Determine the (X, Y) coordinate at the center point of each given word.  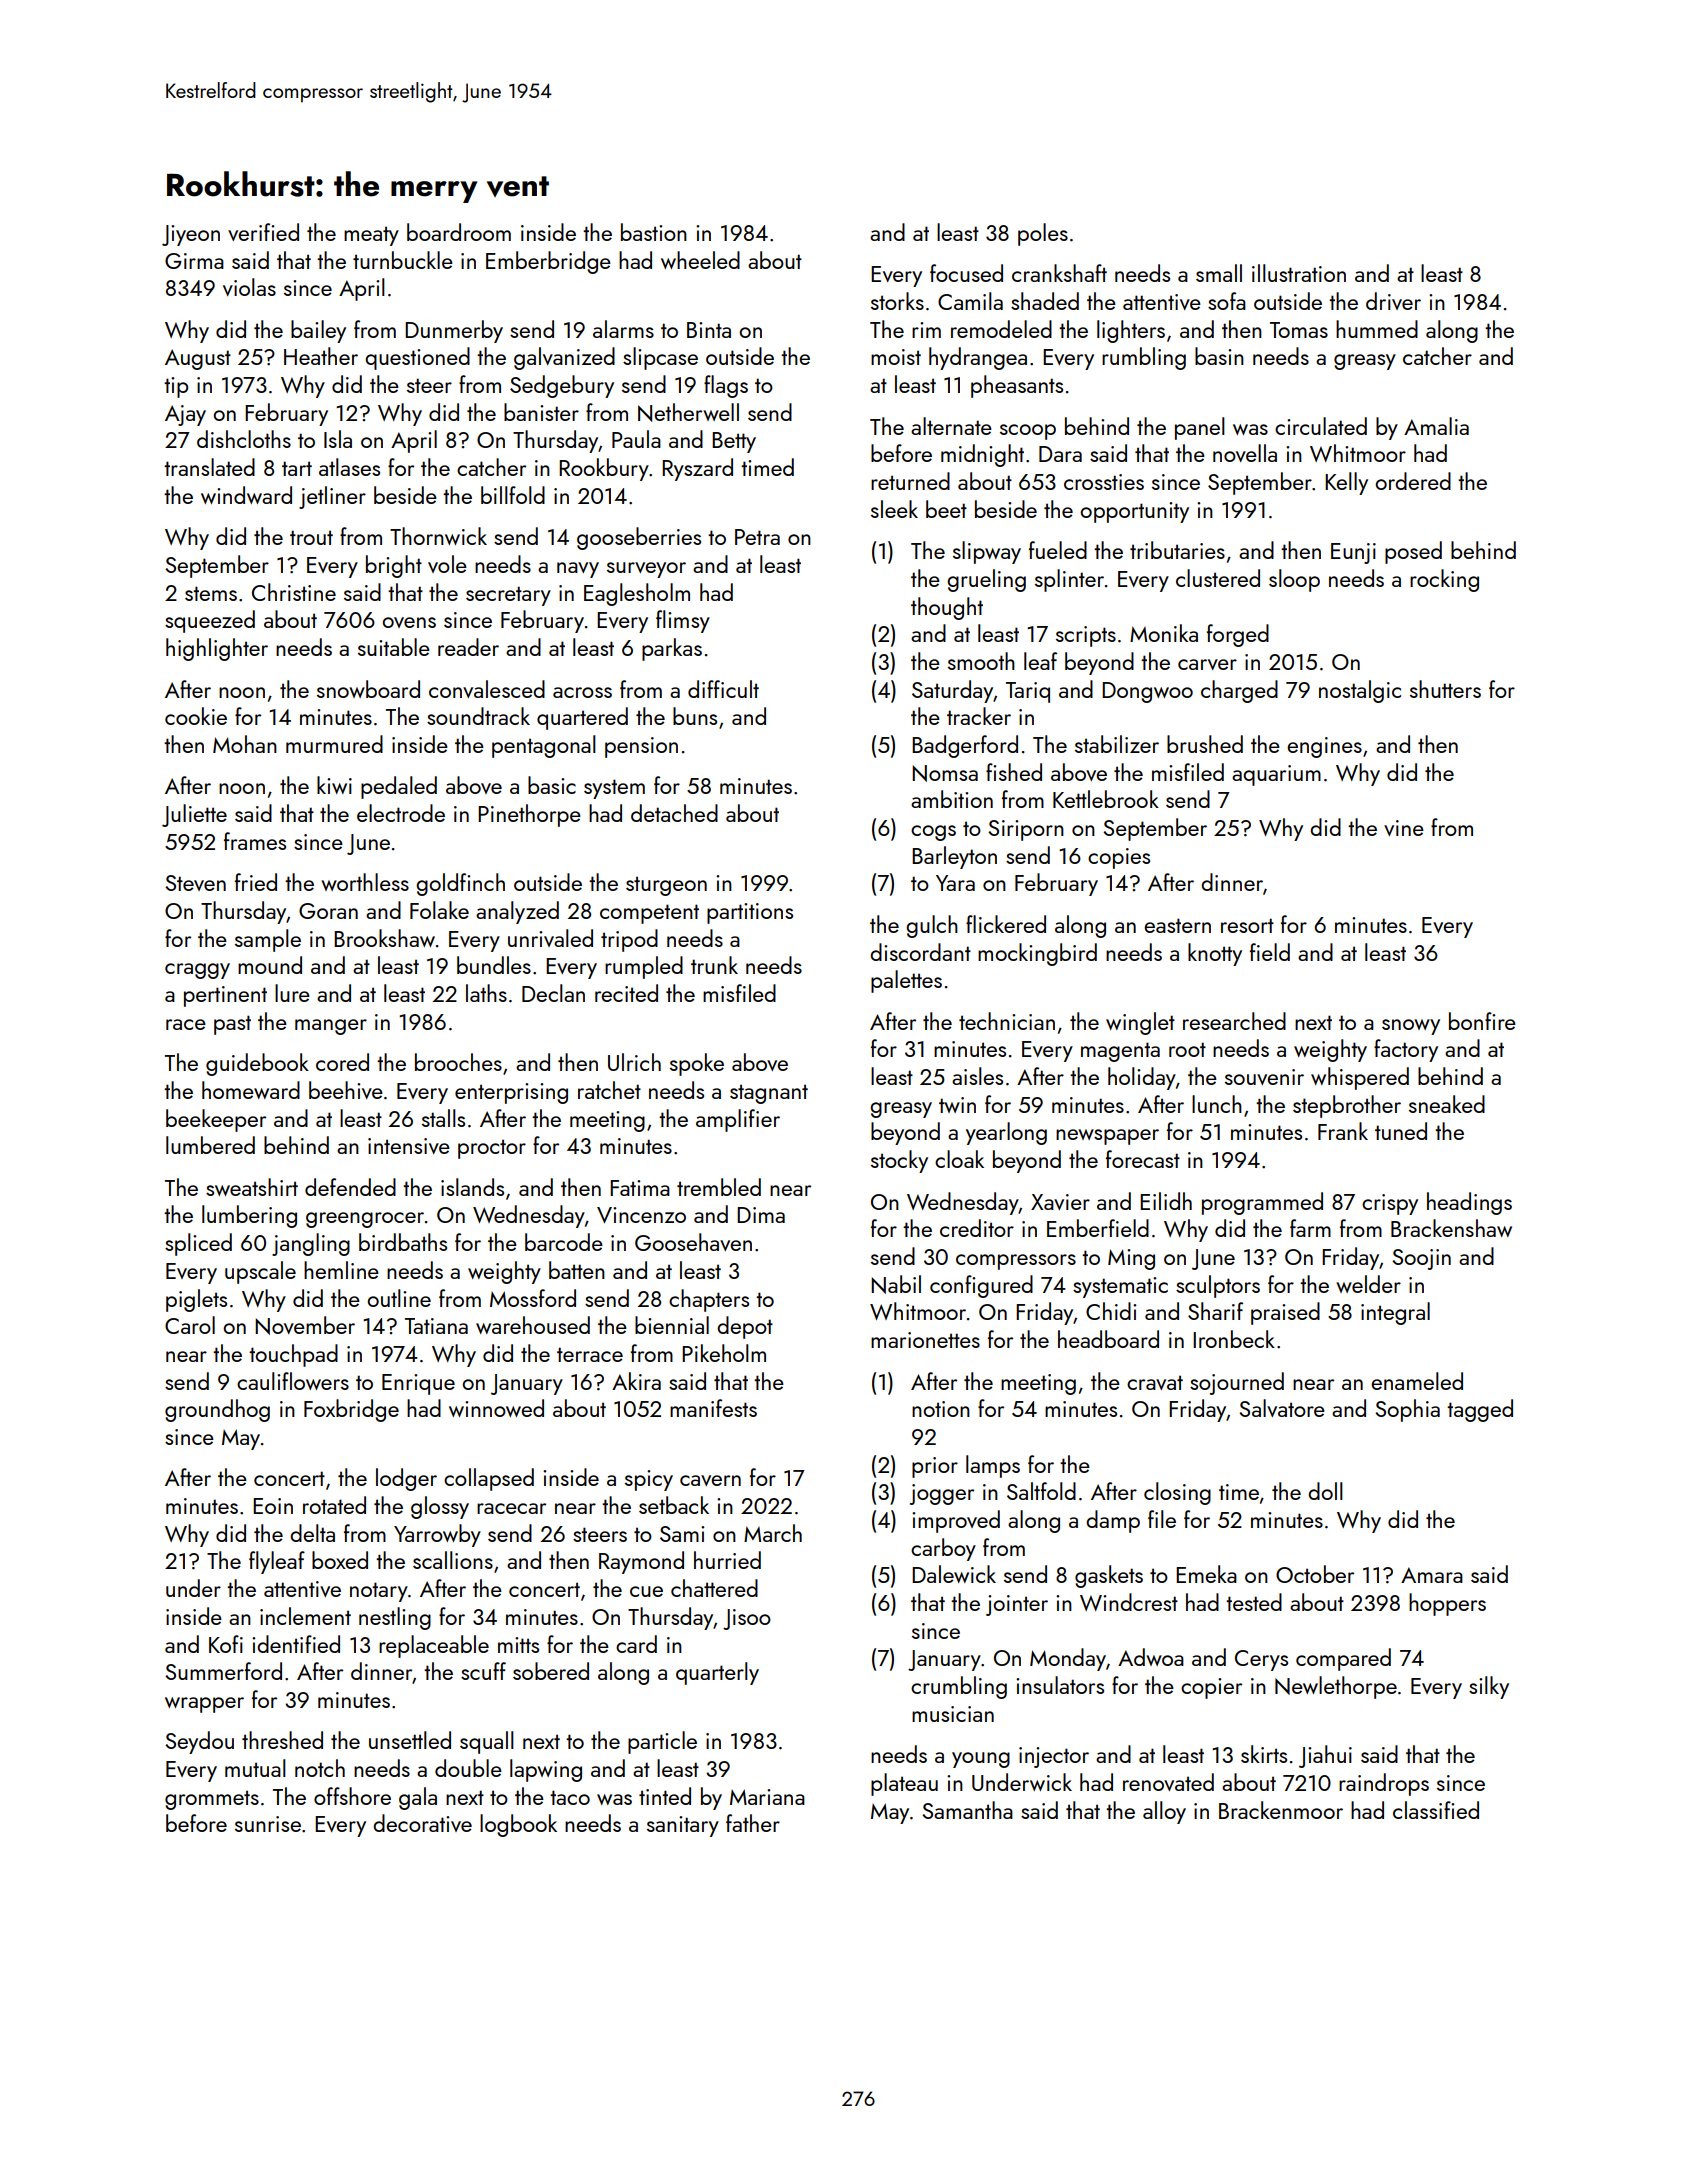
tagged (1480, 1410)
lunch (1217, 1104)
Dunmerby (454, 331)
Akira (636, 1381)
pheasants (1017, 386)
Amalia (1436, 426)
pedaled (399, 787)
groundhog (217, 1410)
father (753, 1823)
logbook (518, 1825)
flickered (1006, 924)
